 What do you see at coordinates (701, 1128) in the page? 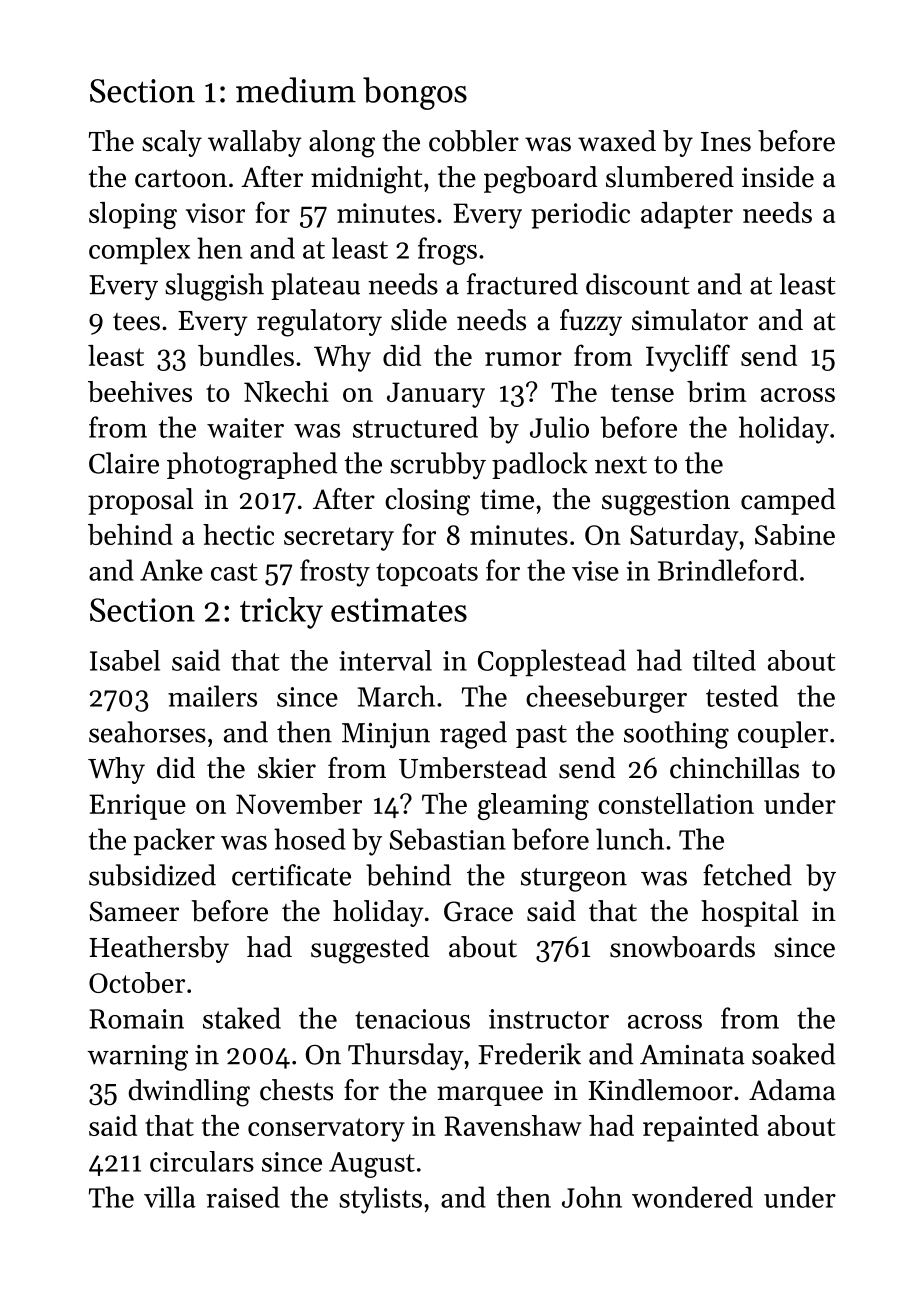
I see `repainted` at bounding box center [701, 1128].
